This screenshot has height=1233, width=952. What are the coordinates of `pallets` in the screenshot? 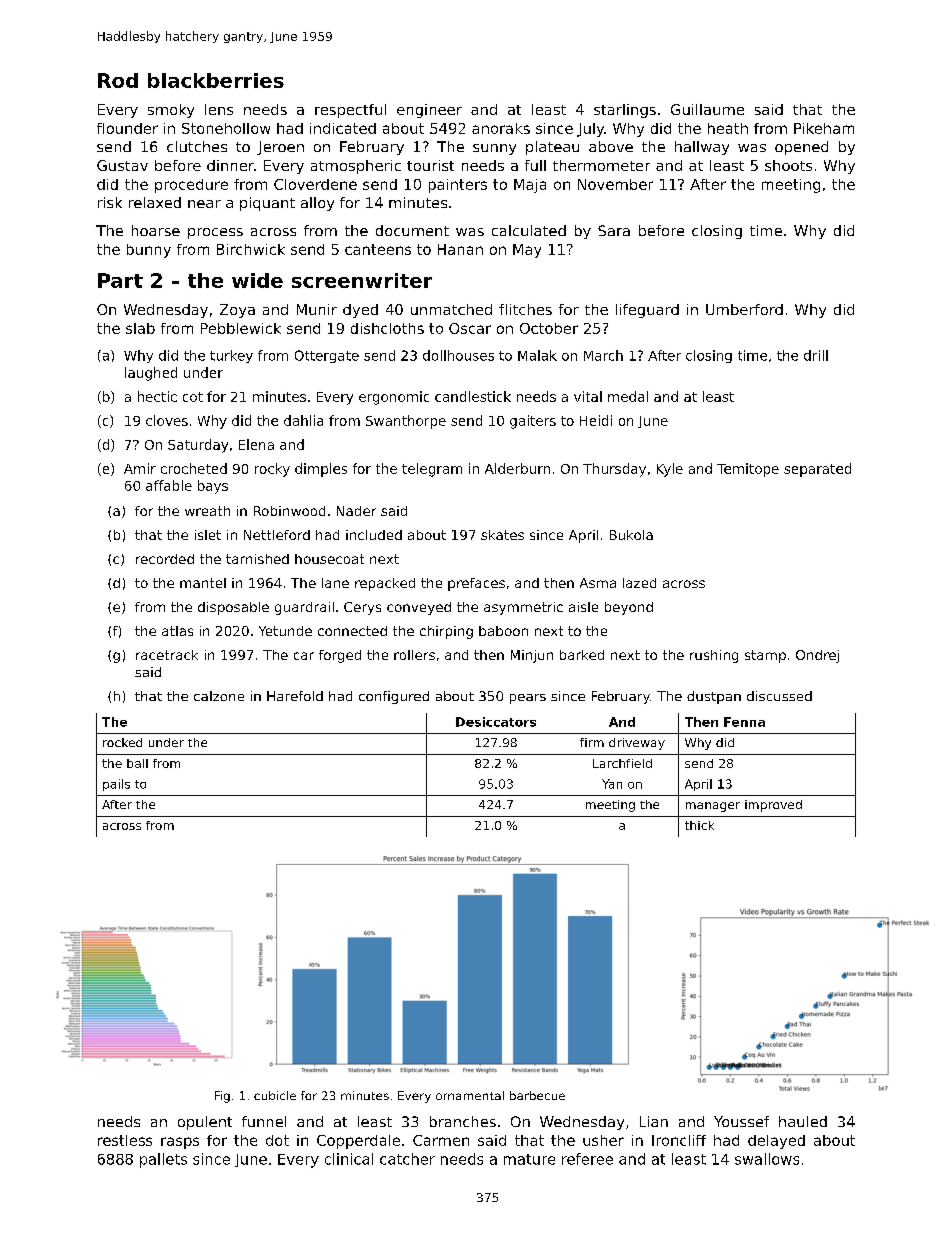 It's located at (163, 1160).
